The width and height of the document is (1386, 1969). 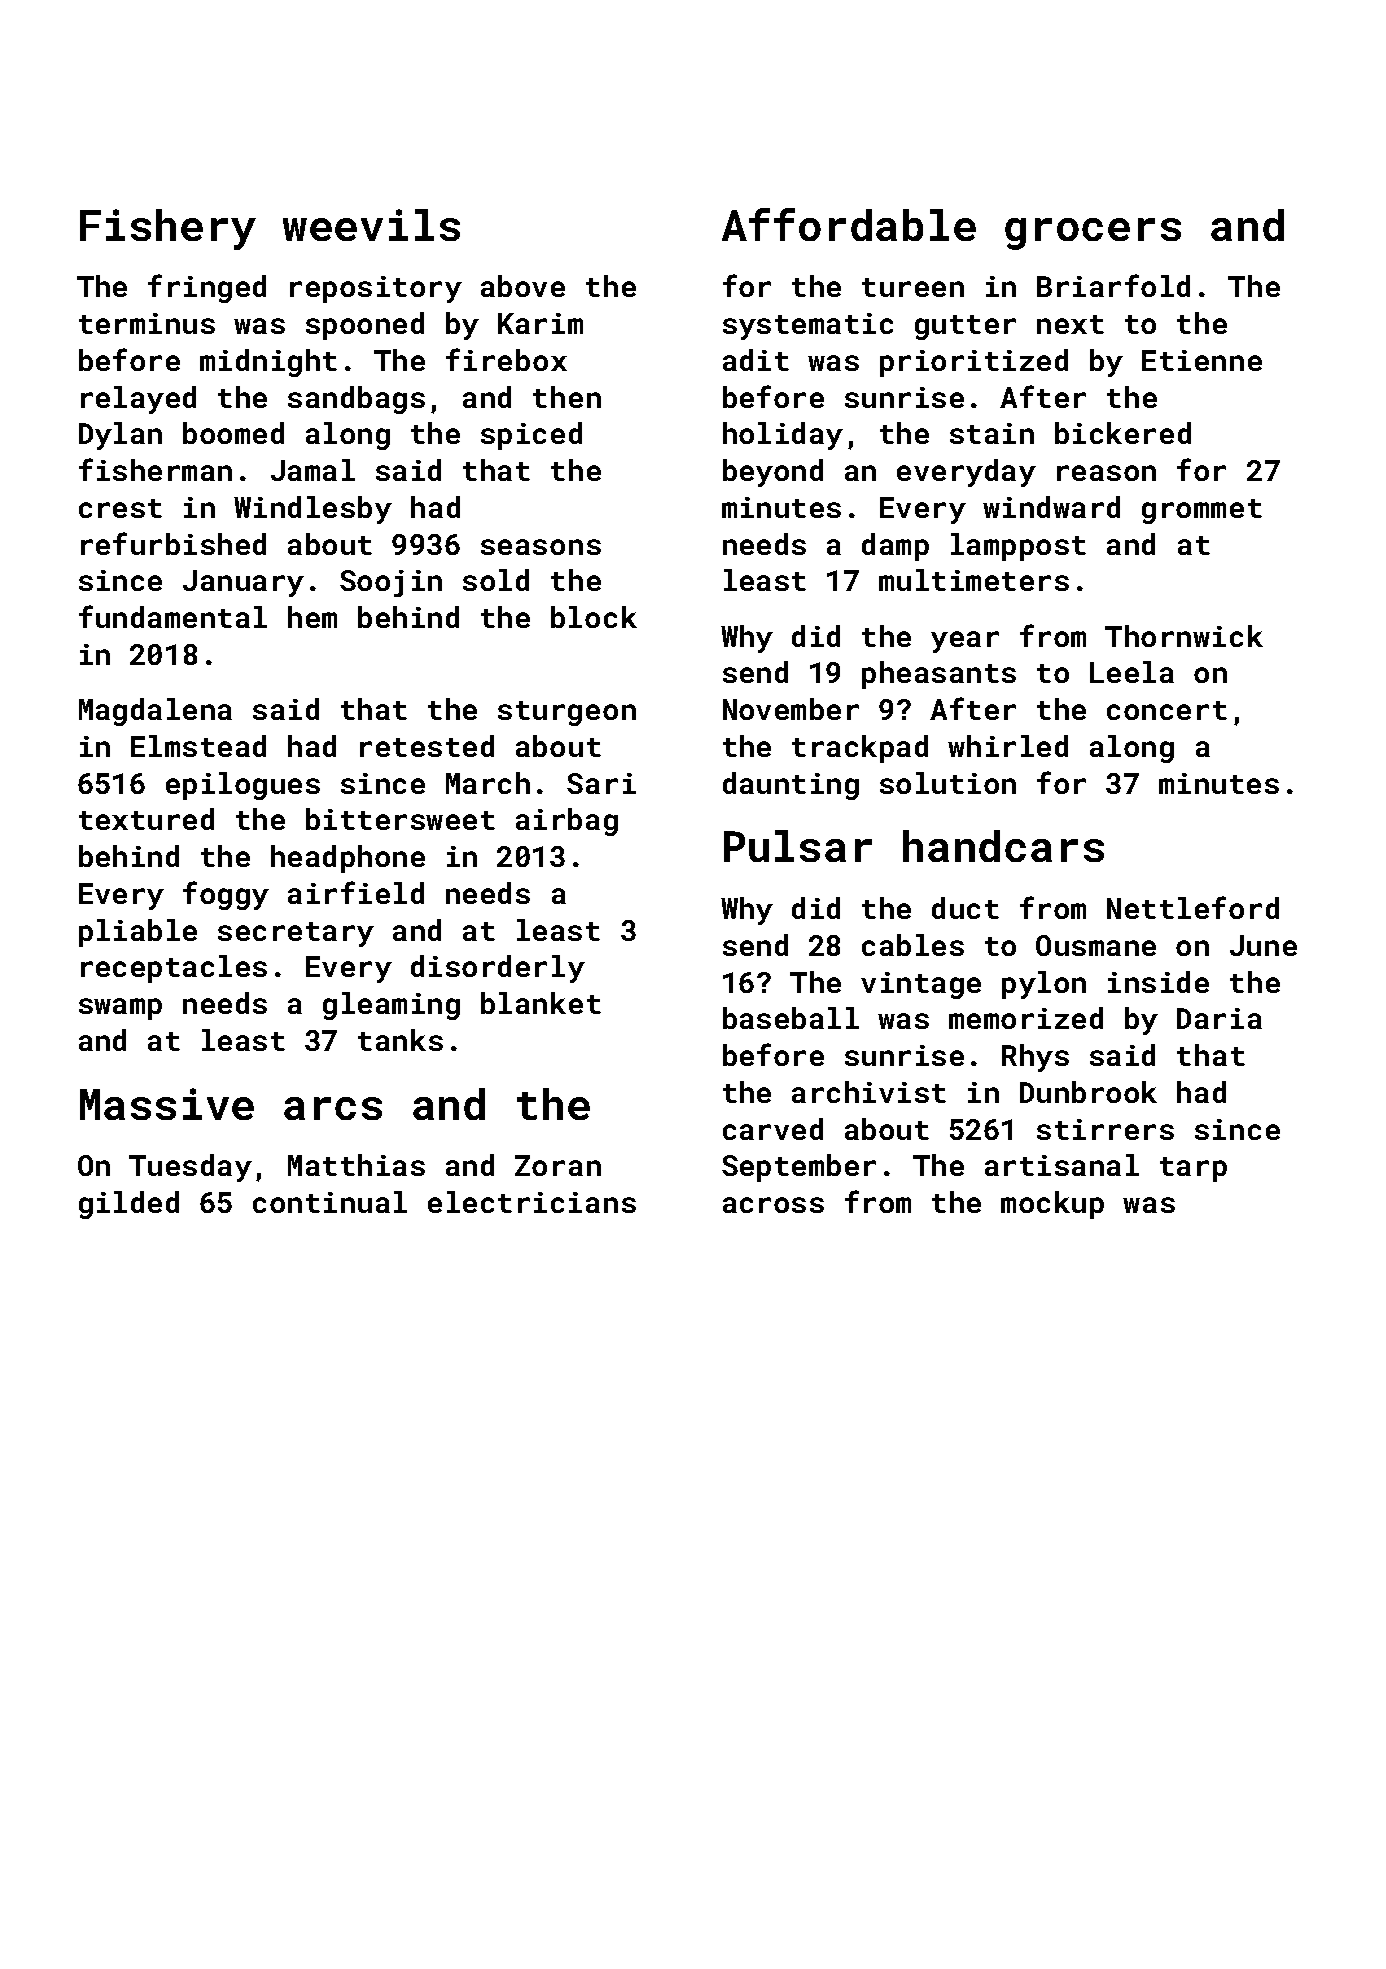 I want to click on disorderly, so click(x=498, y=969).
